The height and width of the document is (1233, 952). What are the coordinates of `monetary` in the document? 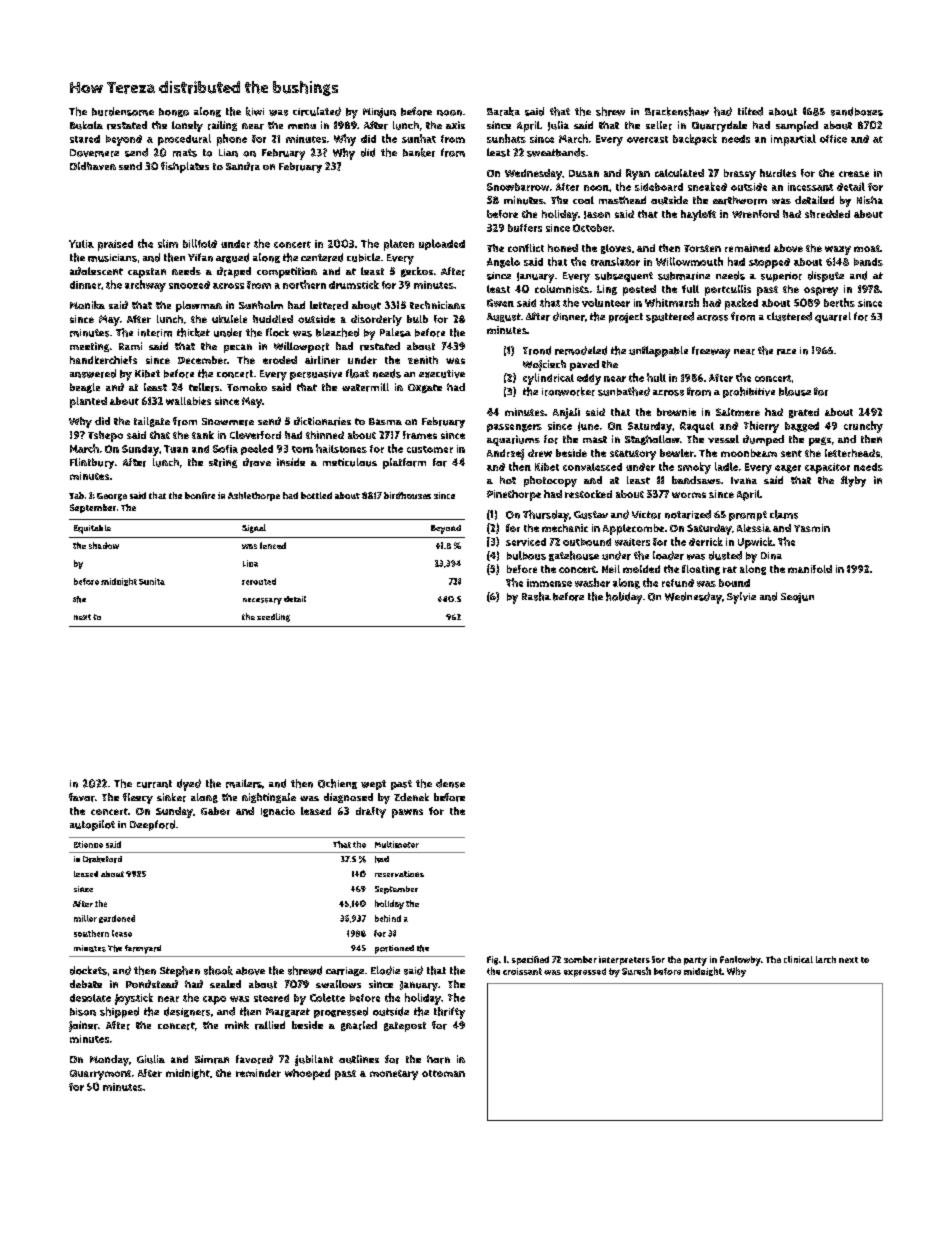 It's located at (394, 1075).
